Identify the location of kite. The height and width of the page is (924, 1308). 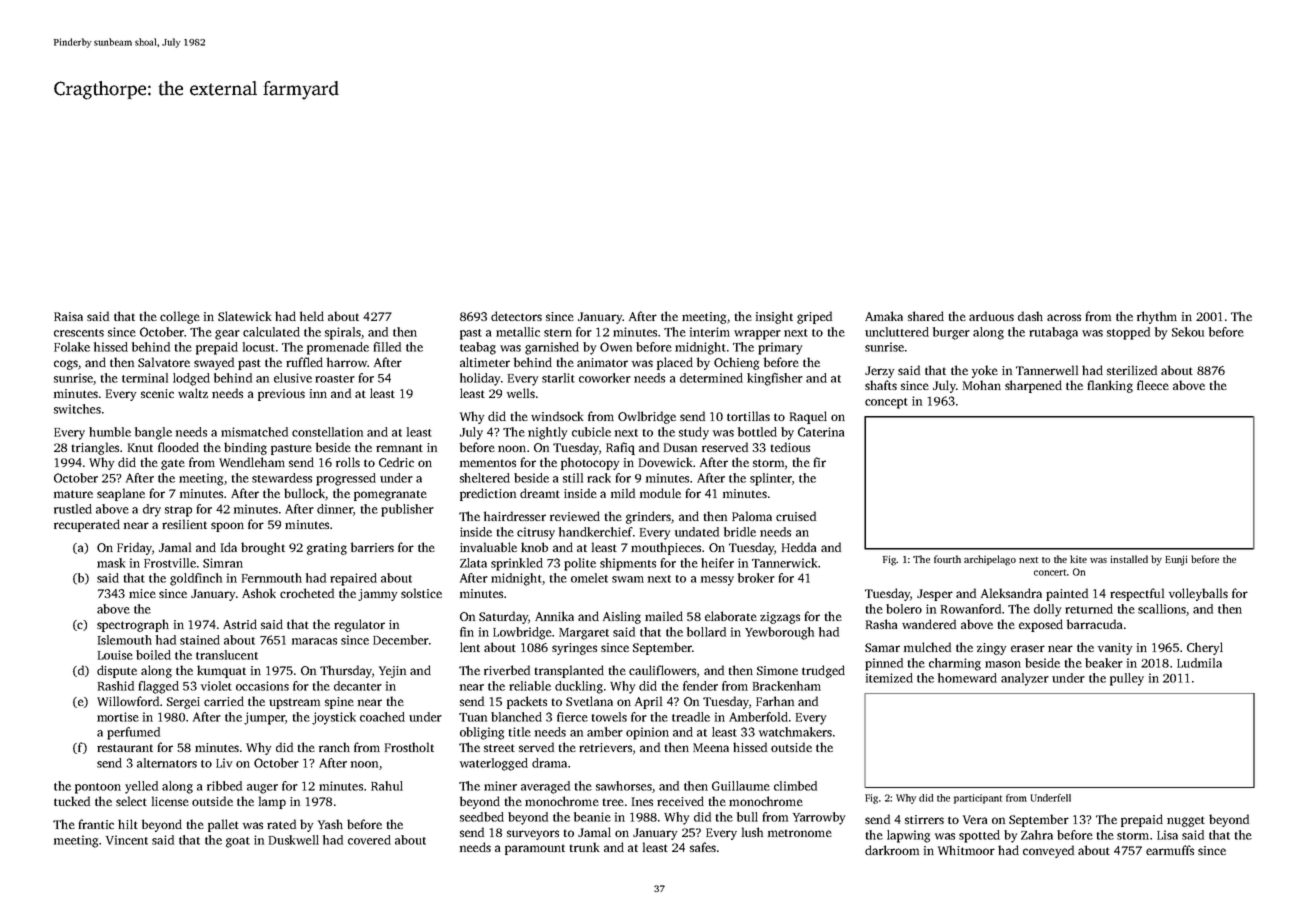
(1078, 559).
